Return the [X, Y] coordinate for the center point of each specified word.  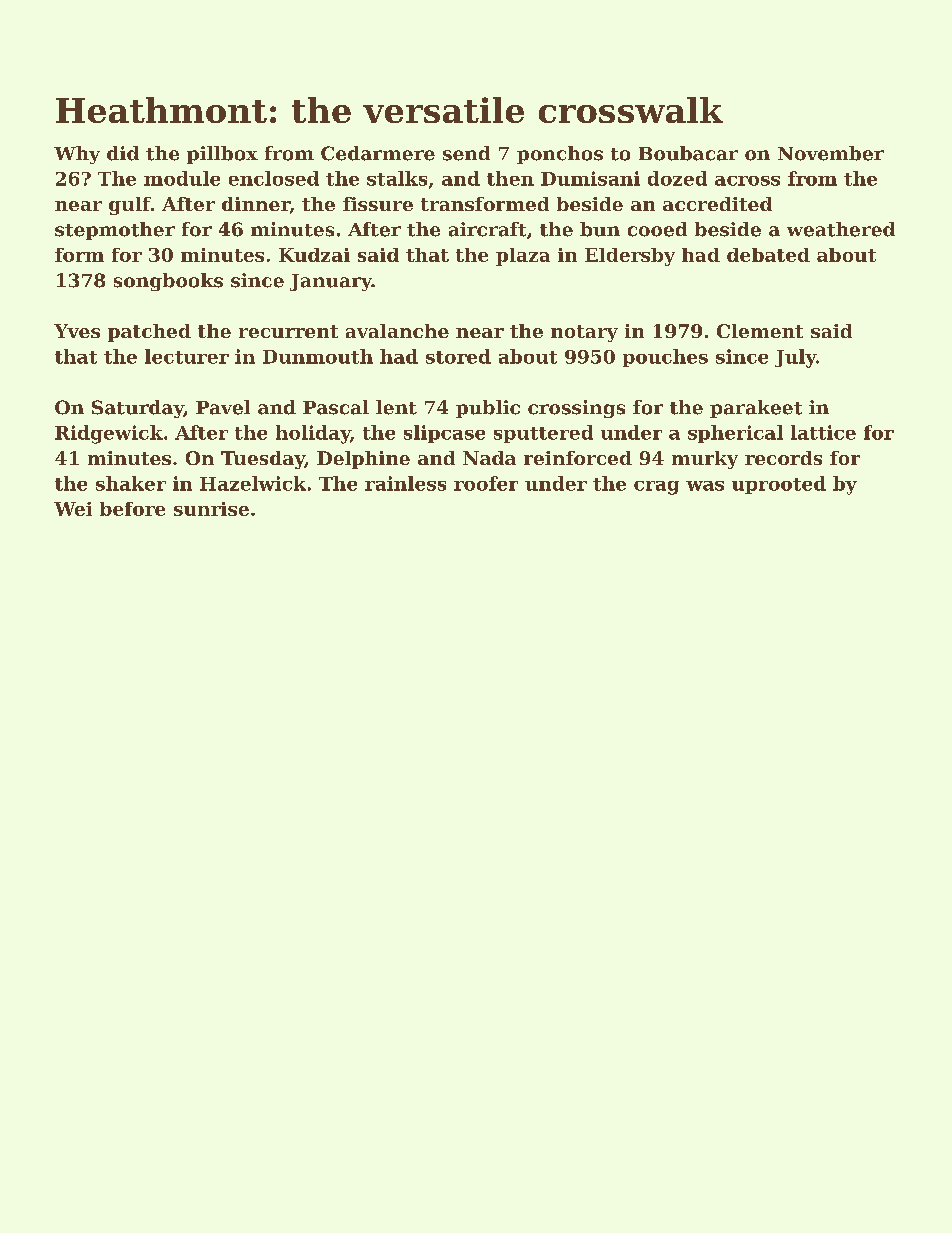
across [747, 181]
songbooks [168, 282]
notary [584, 333]
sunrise [211, 509]
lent [396, 407]
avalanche [397, 331]
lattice [823, 432]
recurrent [288, 331]
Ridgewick [109, 434]
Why [77, 155]
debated [768, 255]
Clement [760, 331]
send [466, 153]
